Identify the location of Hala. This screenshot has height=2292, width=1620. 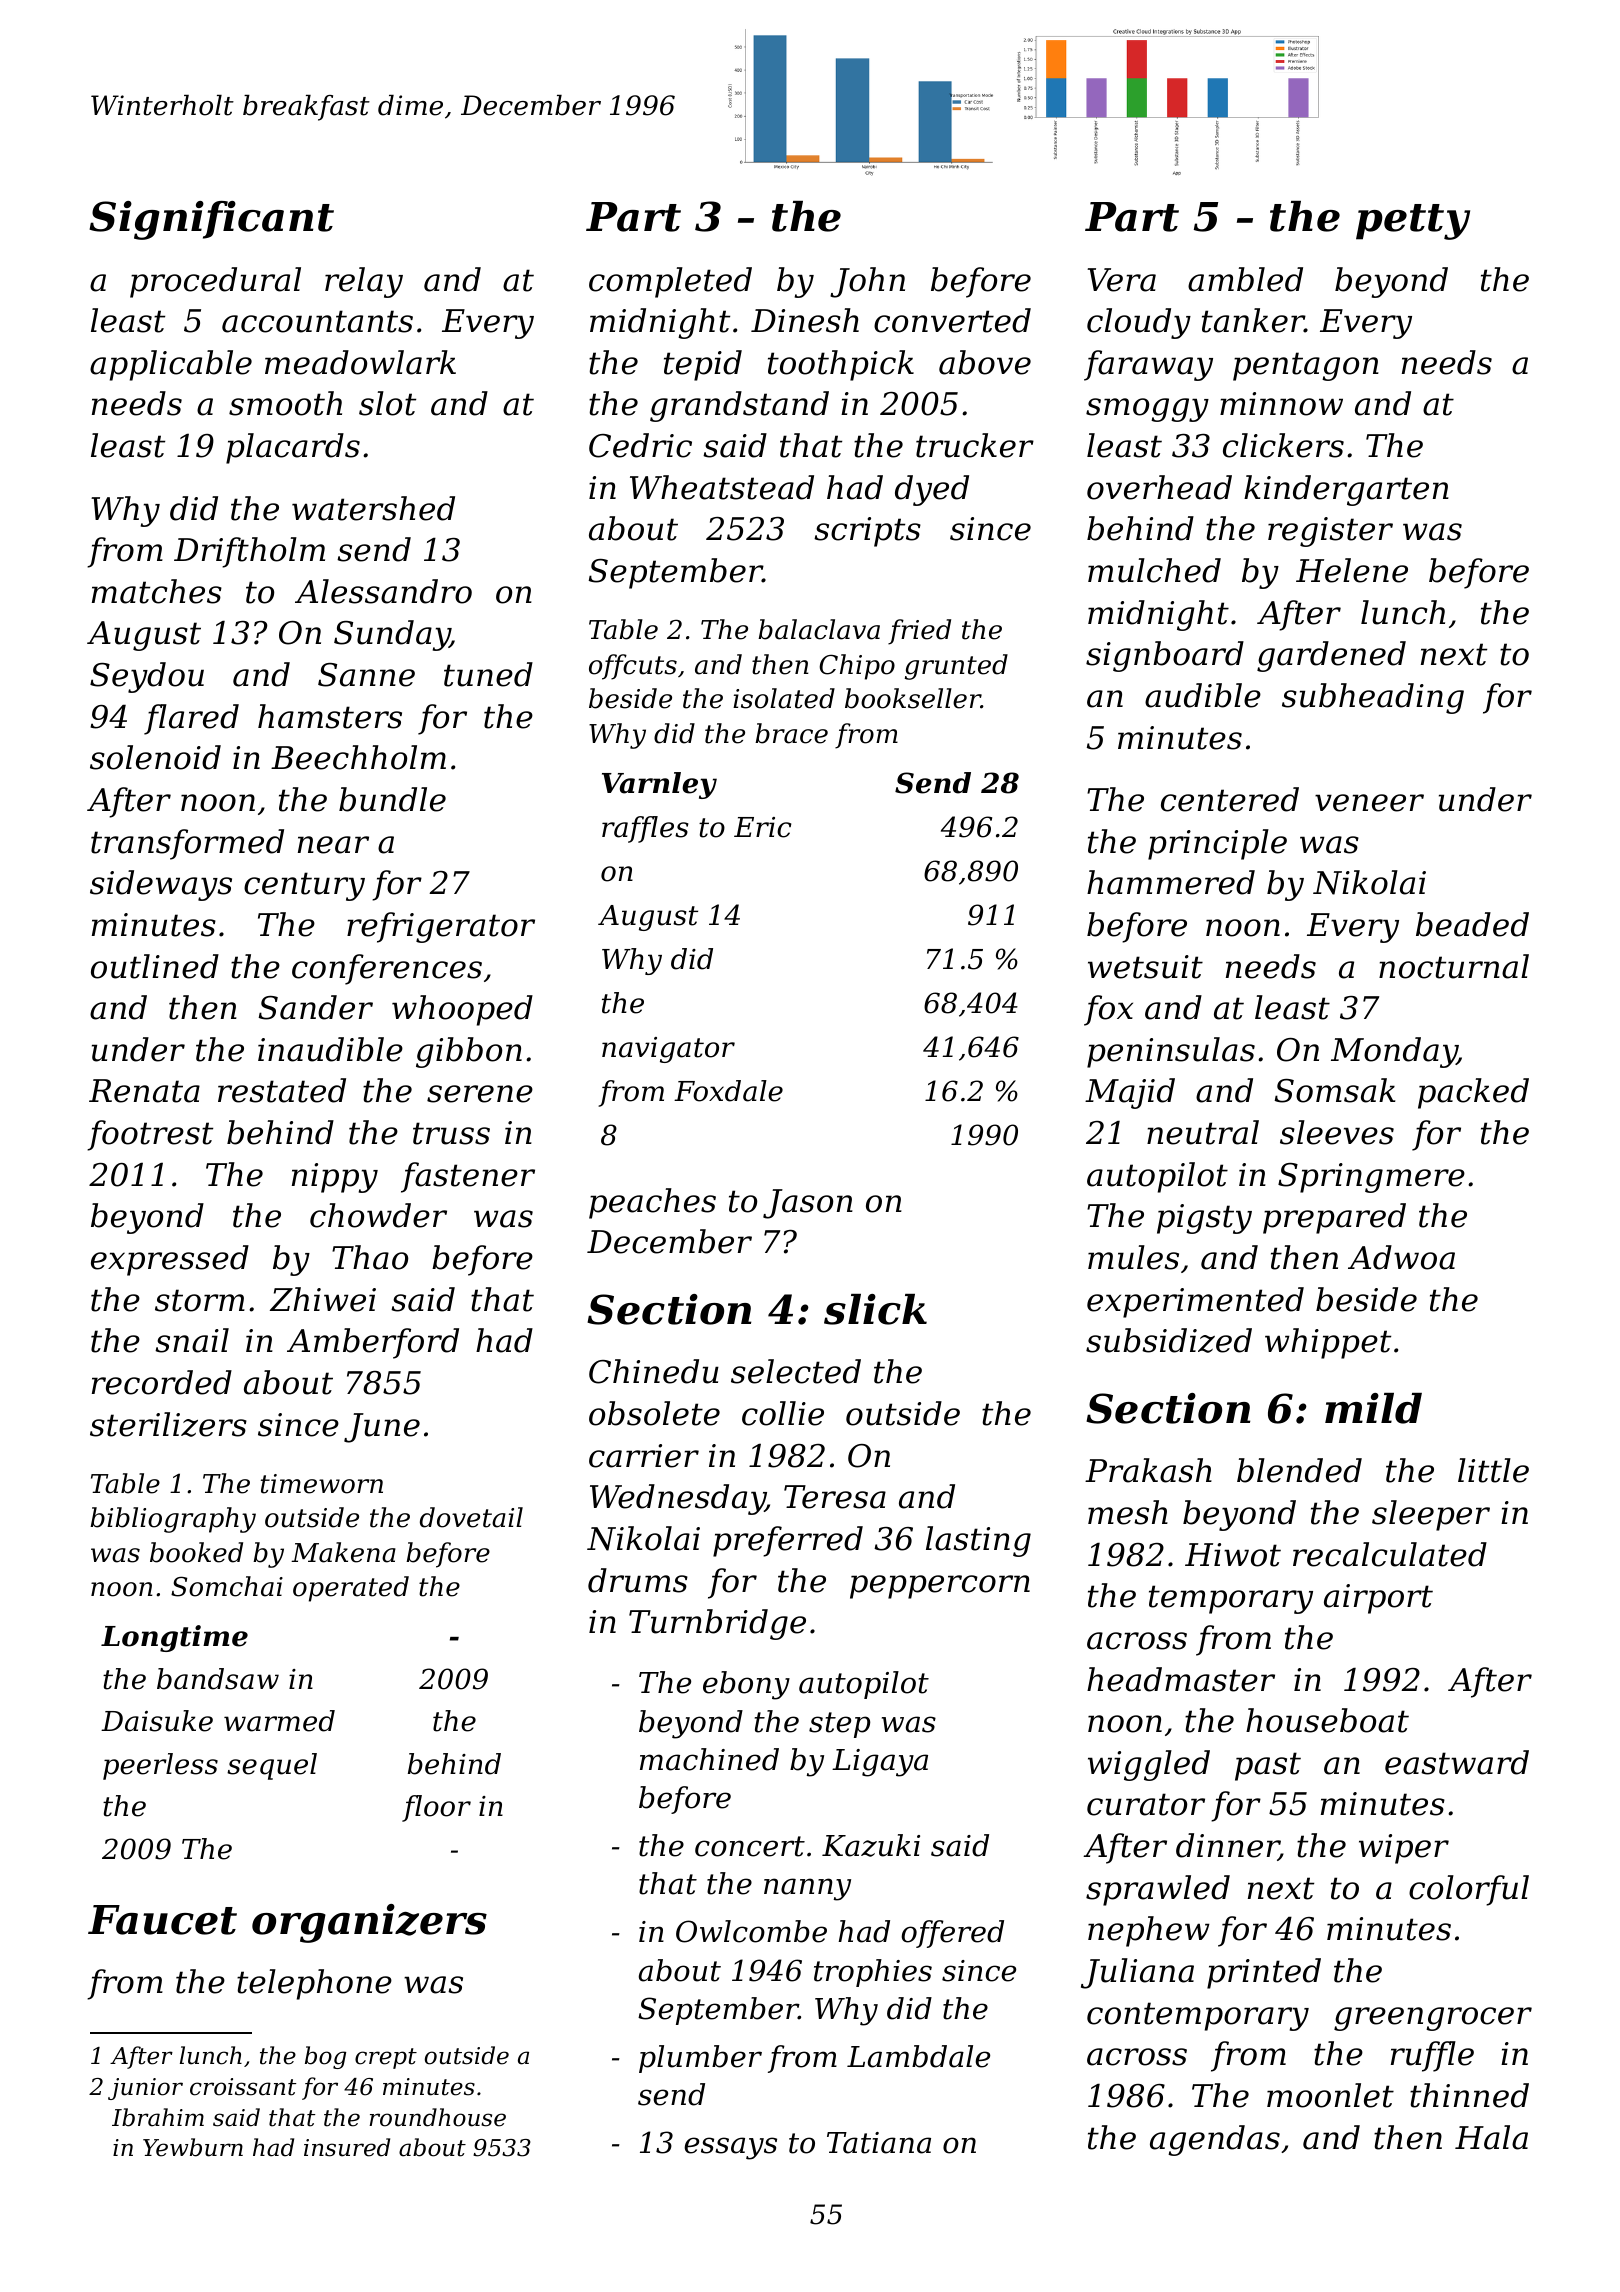
(1491, 2137).
